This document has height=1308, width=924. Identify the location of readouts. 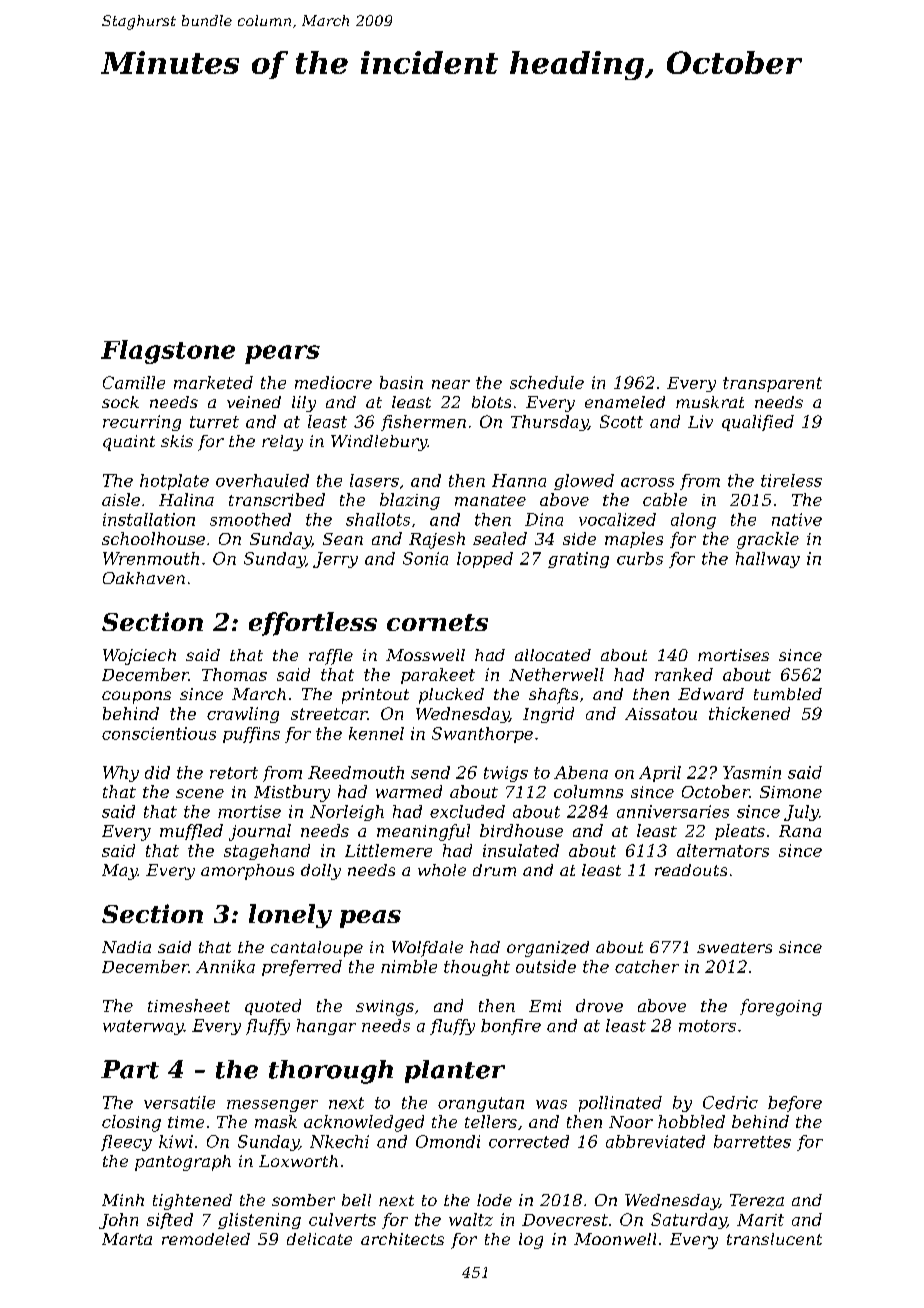
(691, 870).
